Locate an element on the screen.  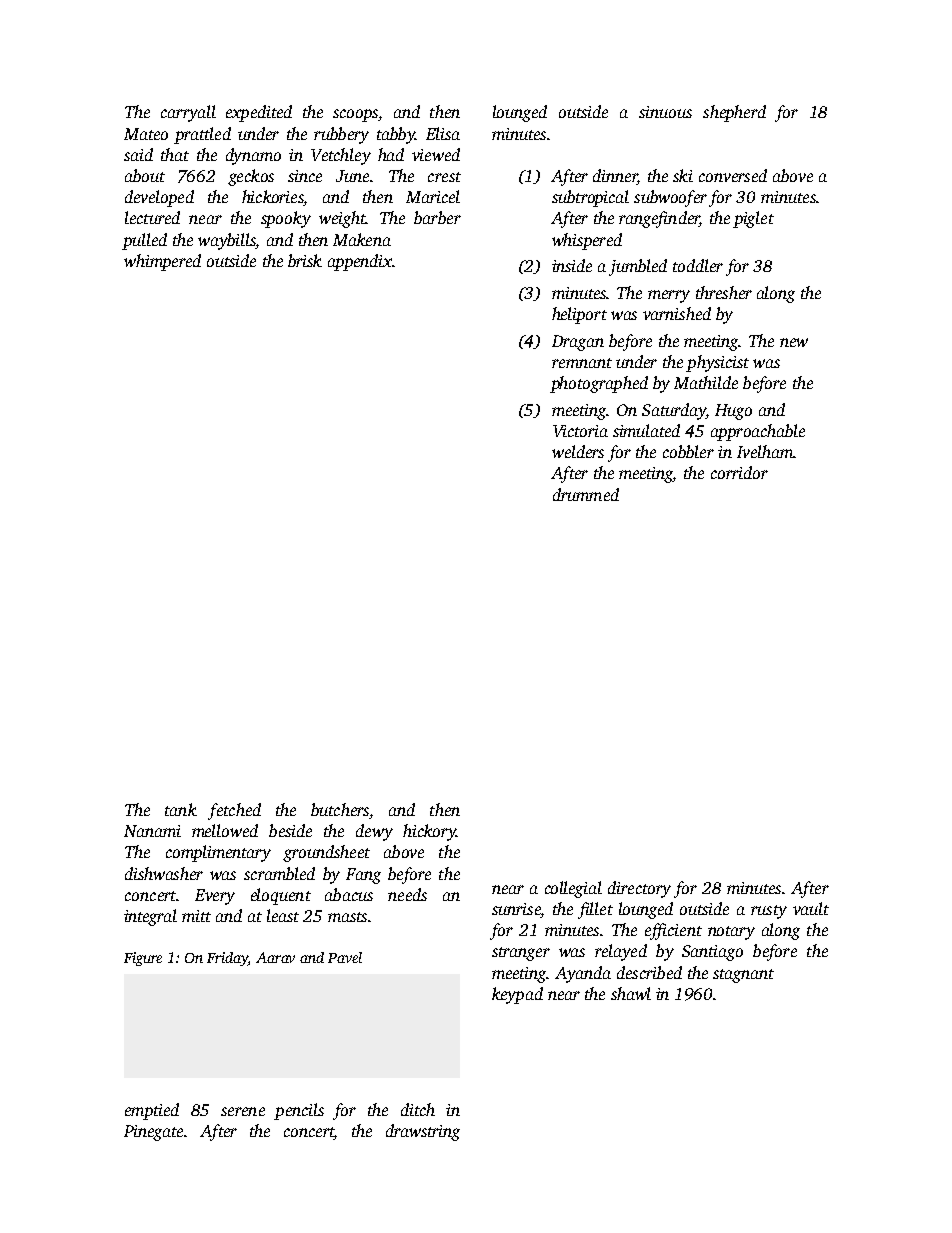
carryall is located at coordinates (188, 113).
